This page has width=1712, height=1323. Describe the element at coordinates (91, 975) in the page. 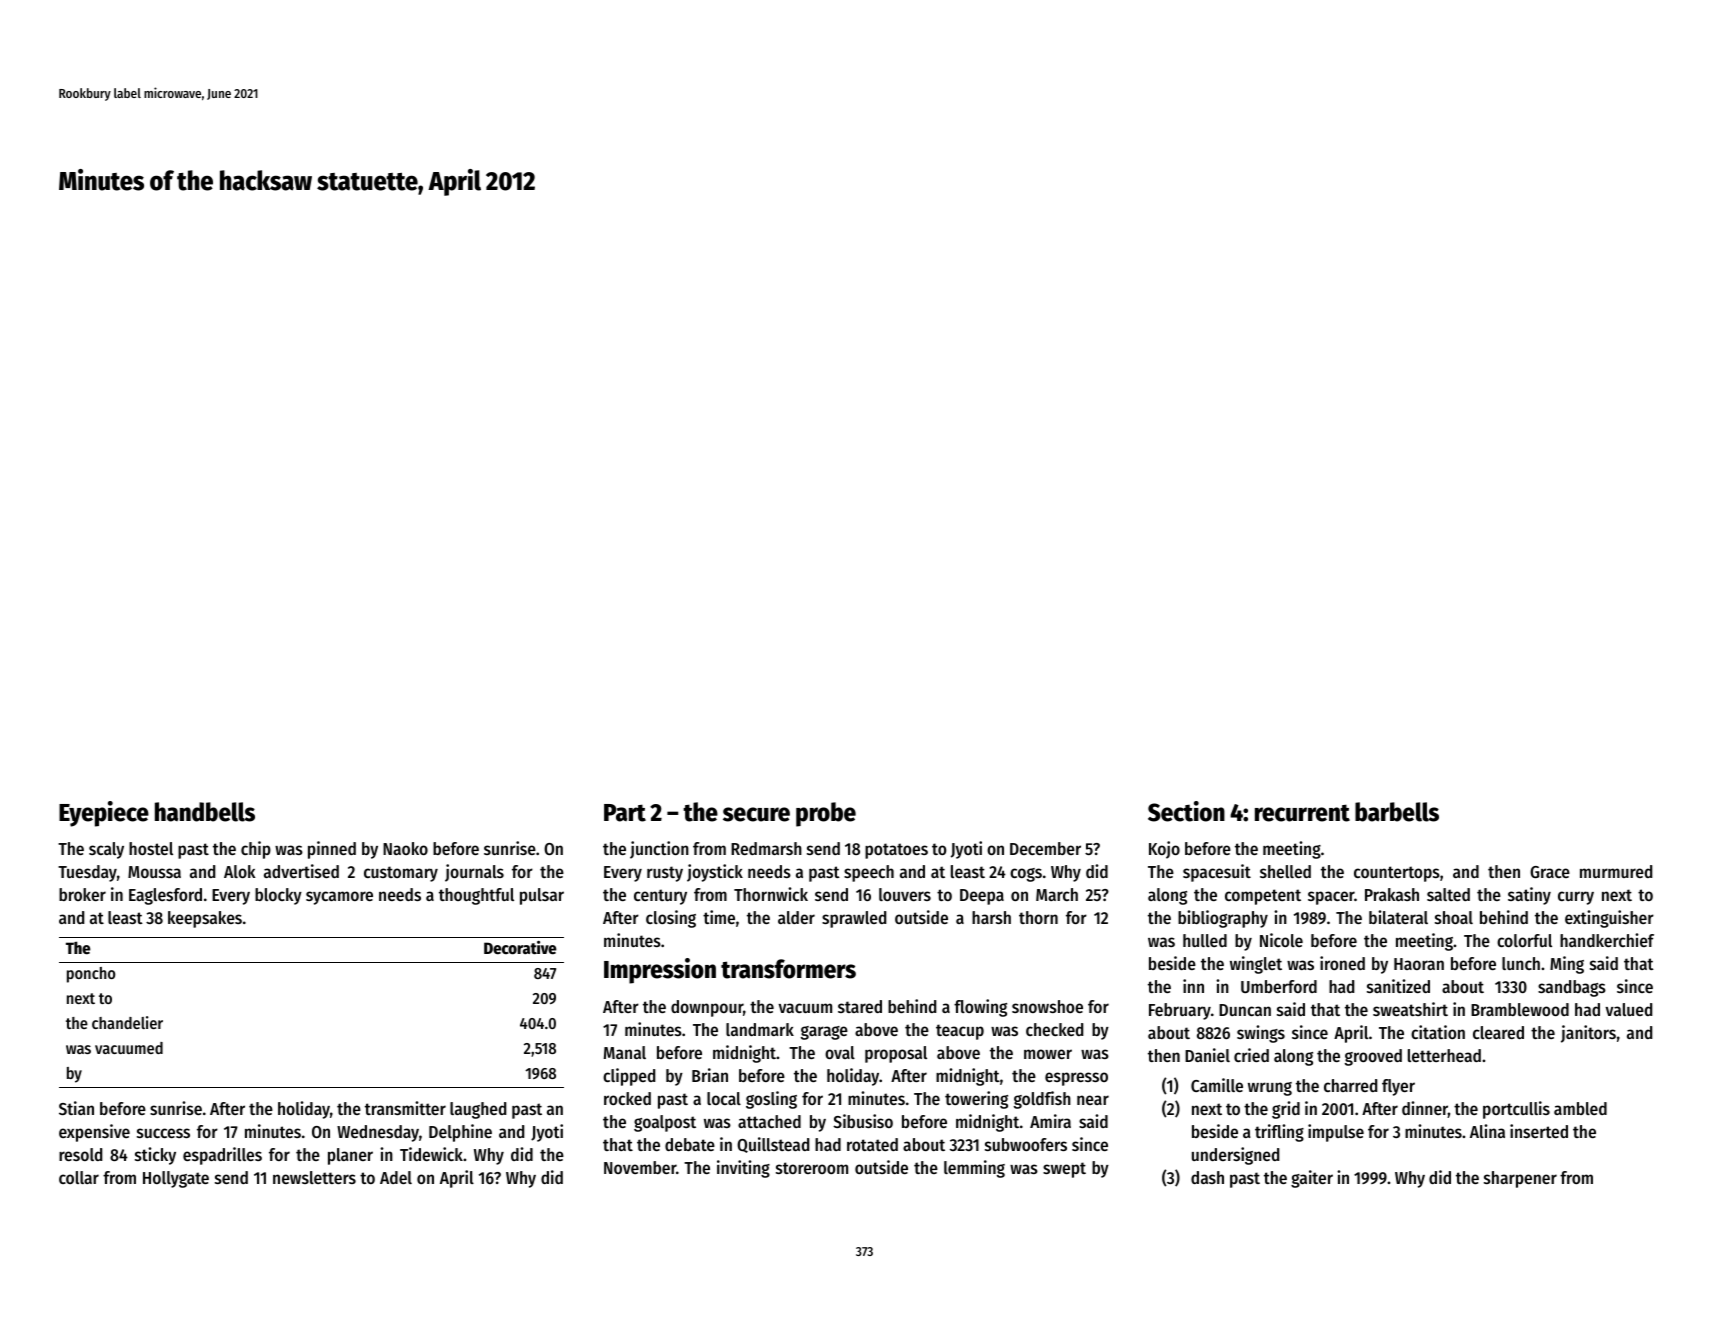

I see `poncho` at that location.
